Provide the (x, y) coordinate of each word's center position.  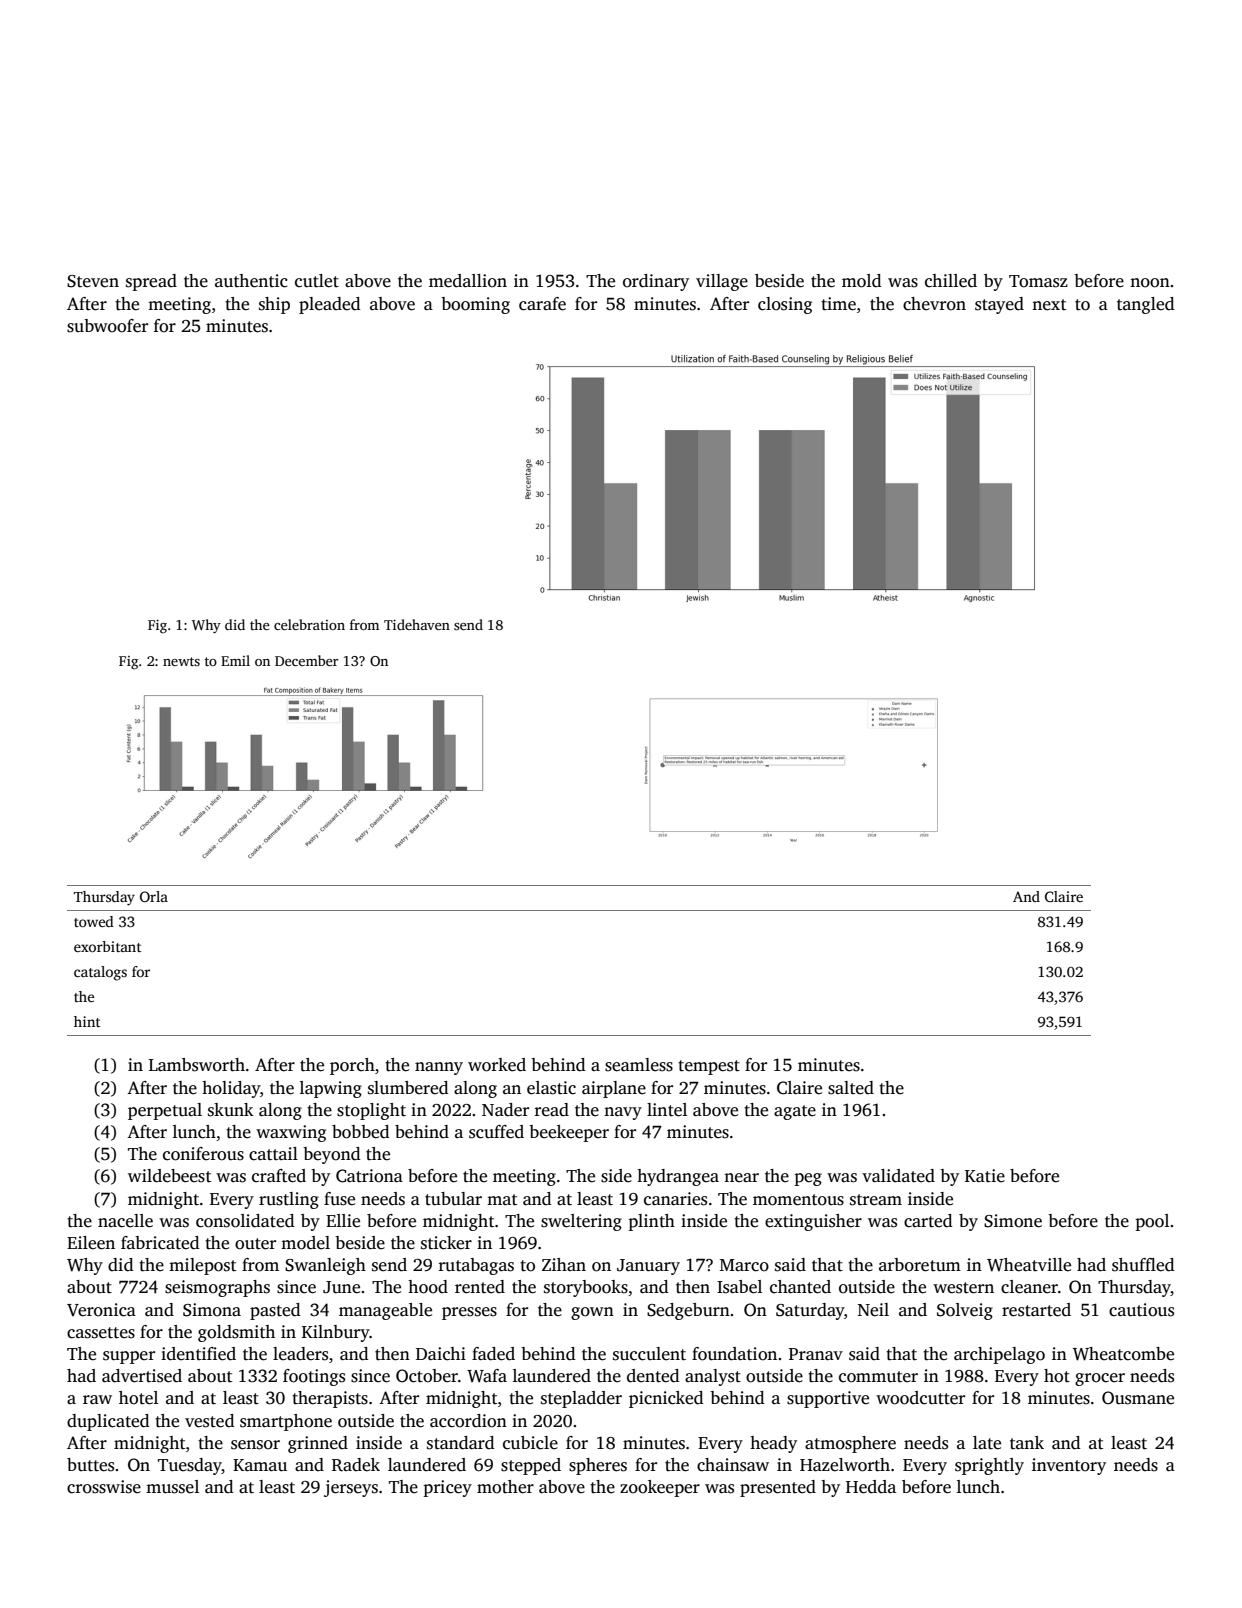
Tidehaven (417, 624)
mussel (172, 1487)
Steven (93, 281)
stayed (999, 305)
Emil (235, 660)
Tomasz (1038, 281)
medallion (468, 281)
